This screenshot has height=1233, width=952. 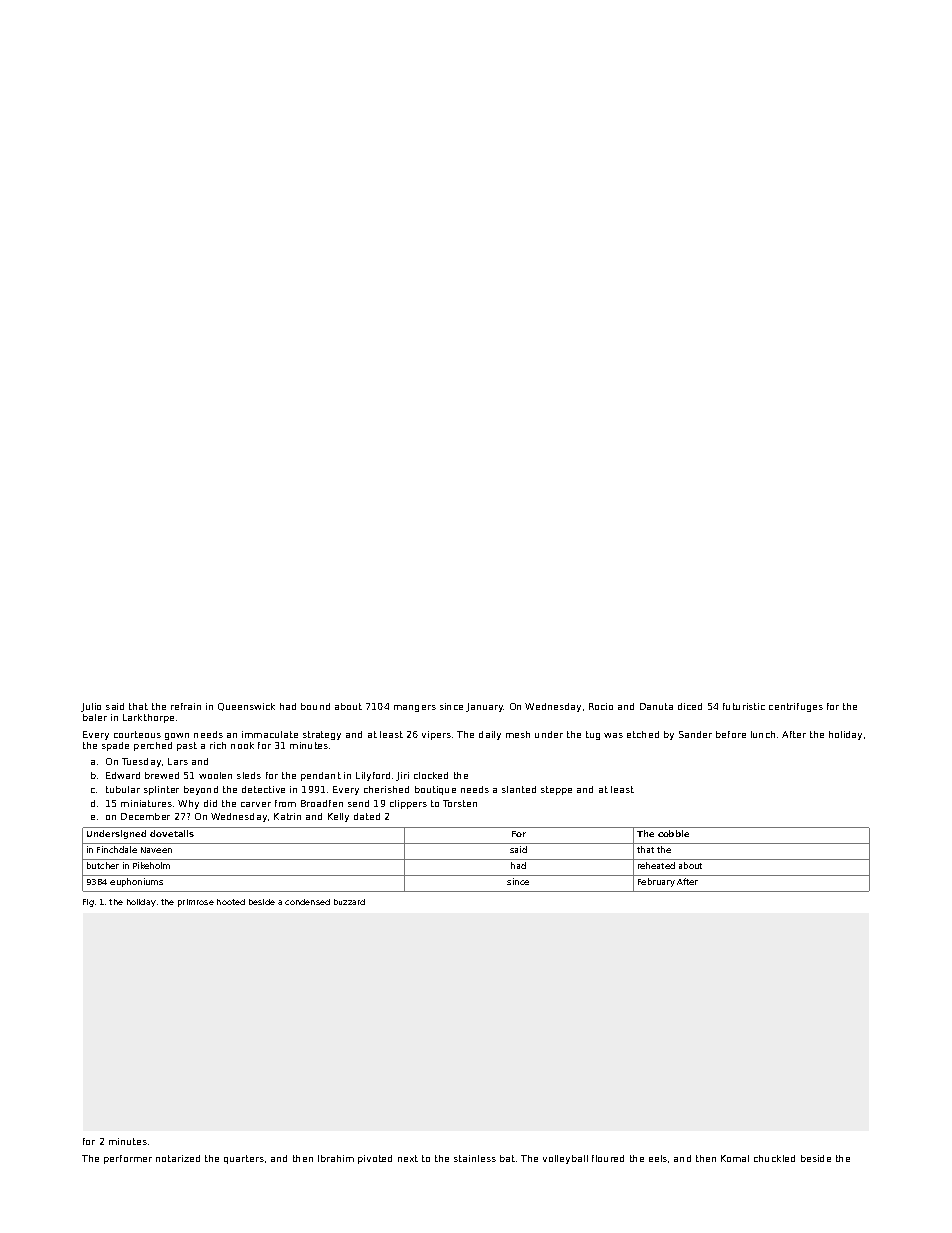 I want to click on Edward, so click(x=123, y=775).
